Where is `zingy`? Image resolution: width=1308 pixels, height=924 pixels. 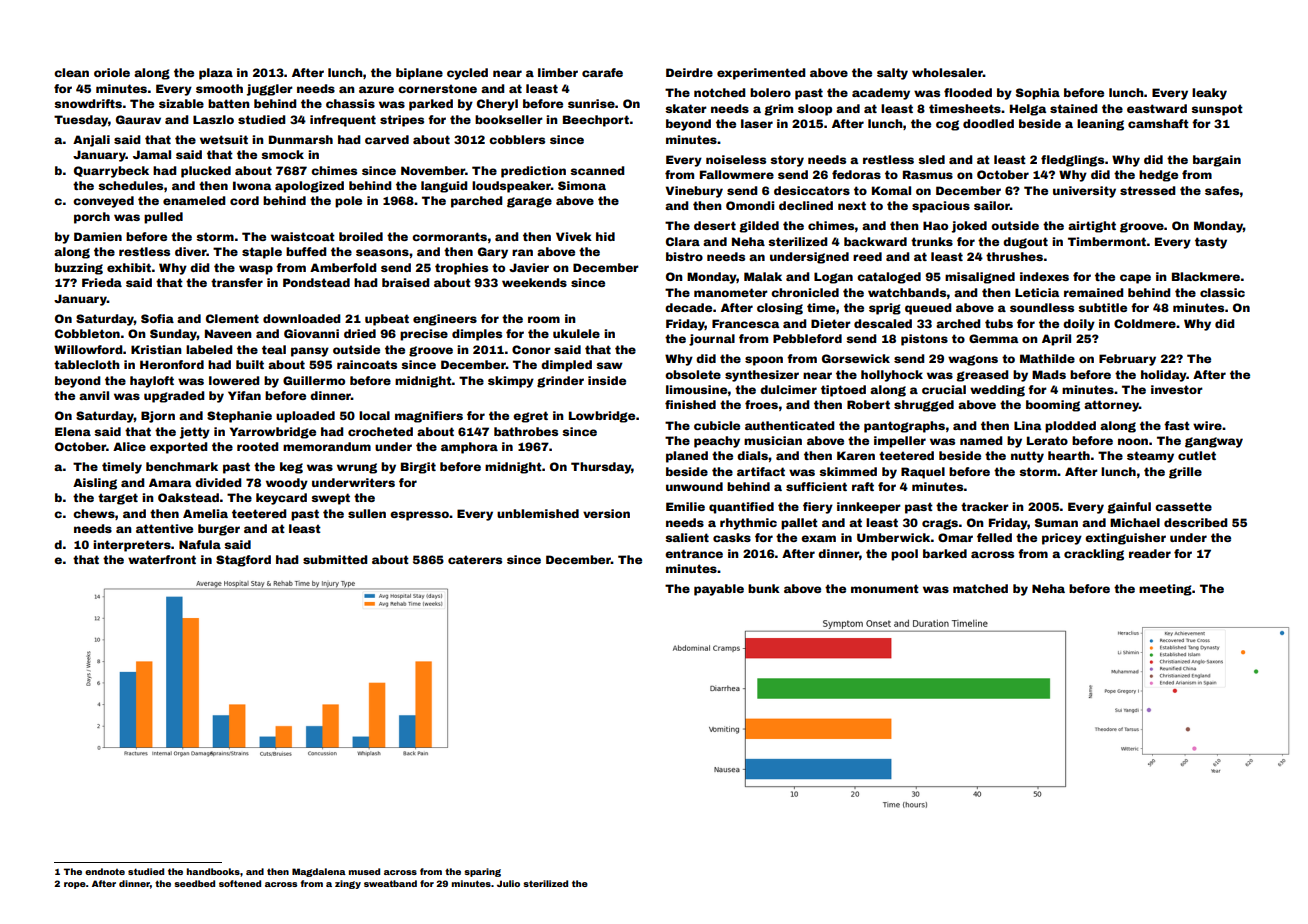 zingy is located at coordinates (348, 884).
